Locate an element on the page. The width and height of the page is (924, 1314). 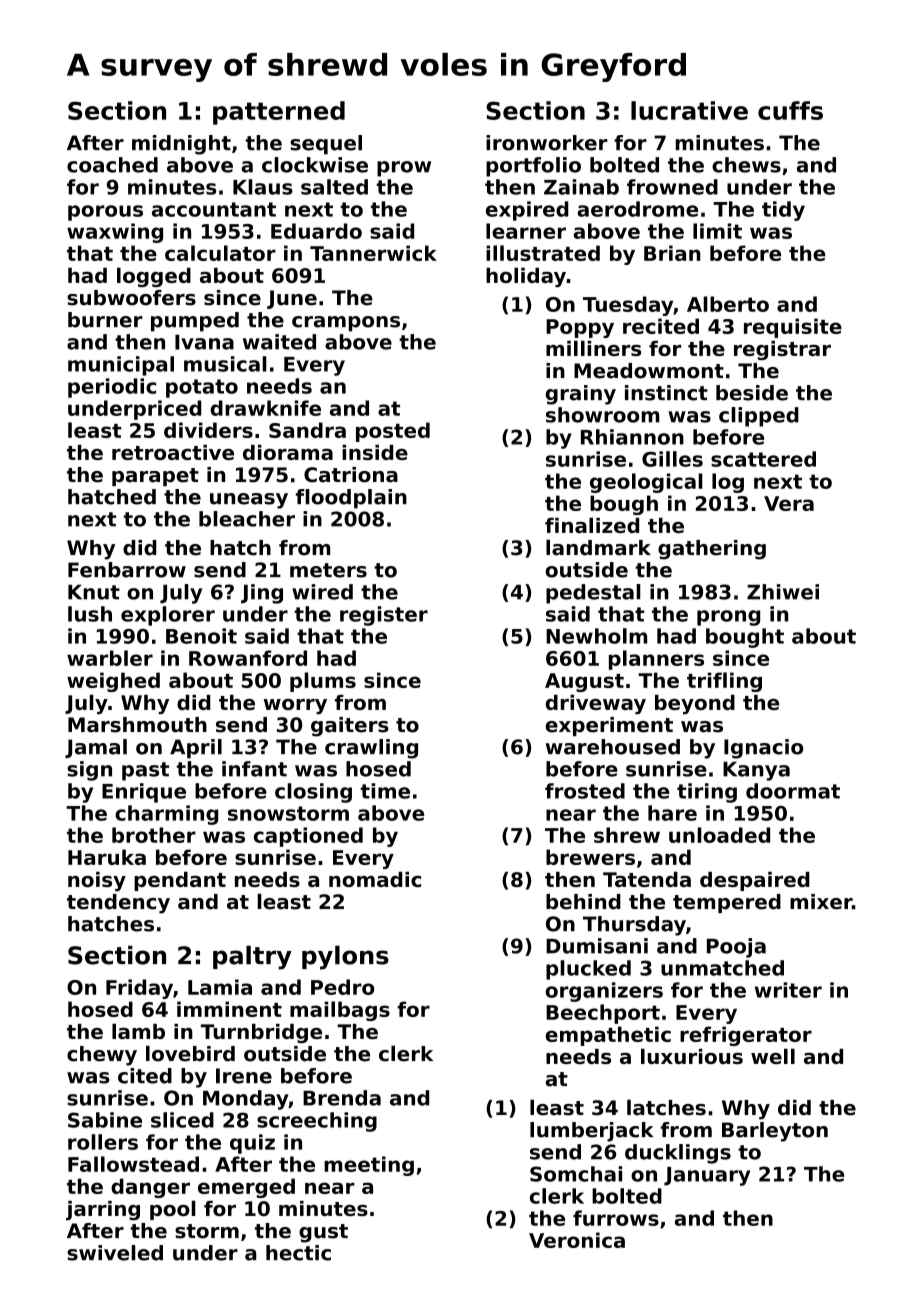
hectic is located at coordinates (298, 1253).
